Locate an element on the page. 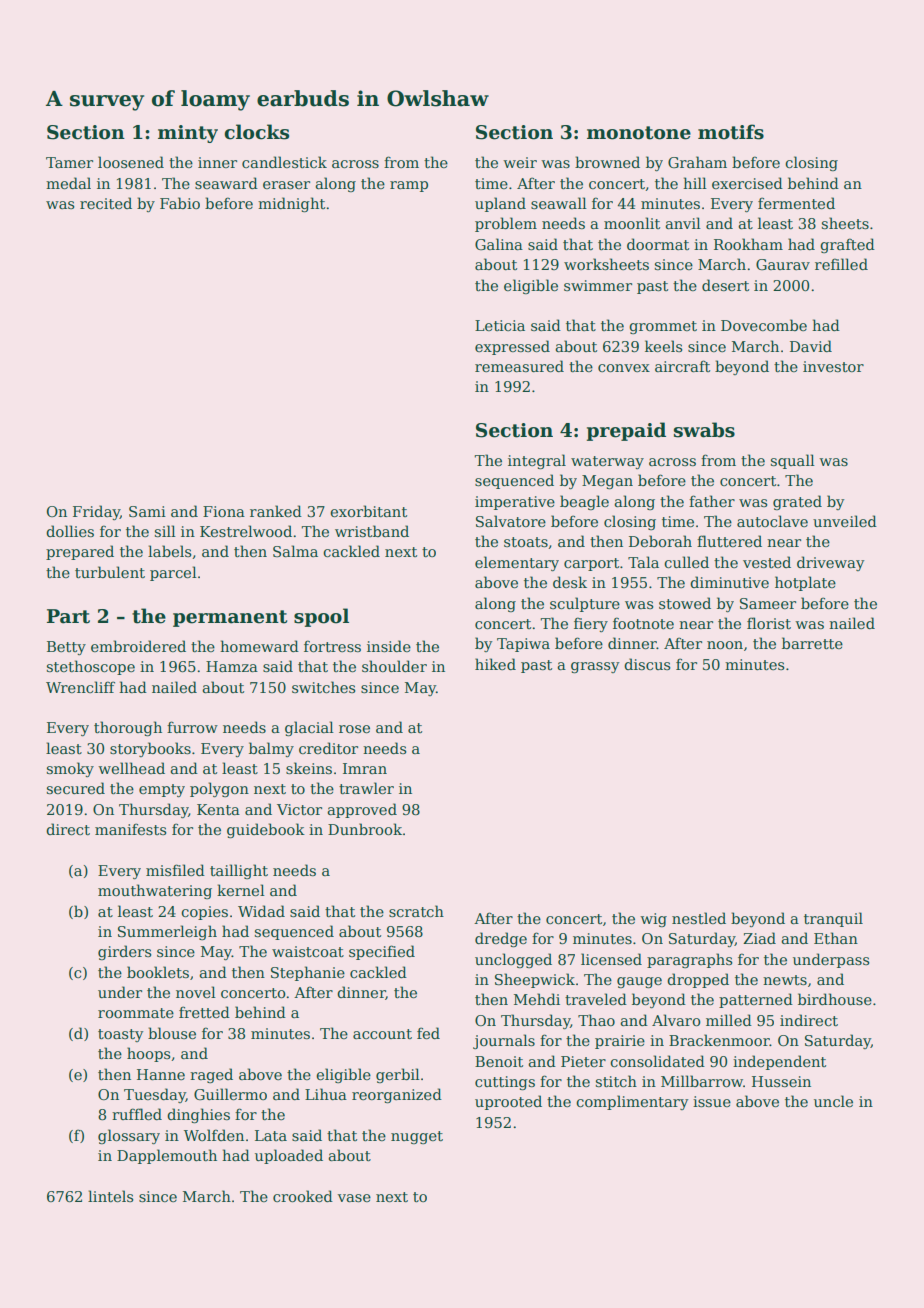 The image size is (924, 1308). Kestrelwood is located at coordinates (246, 531).
